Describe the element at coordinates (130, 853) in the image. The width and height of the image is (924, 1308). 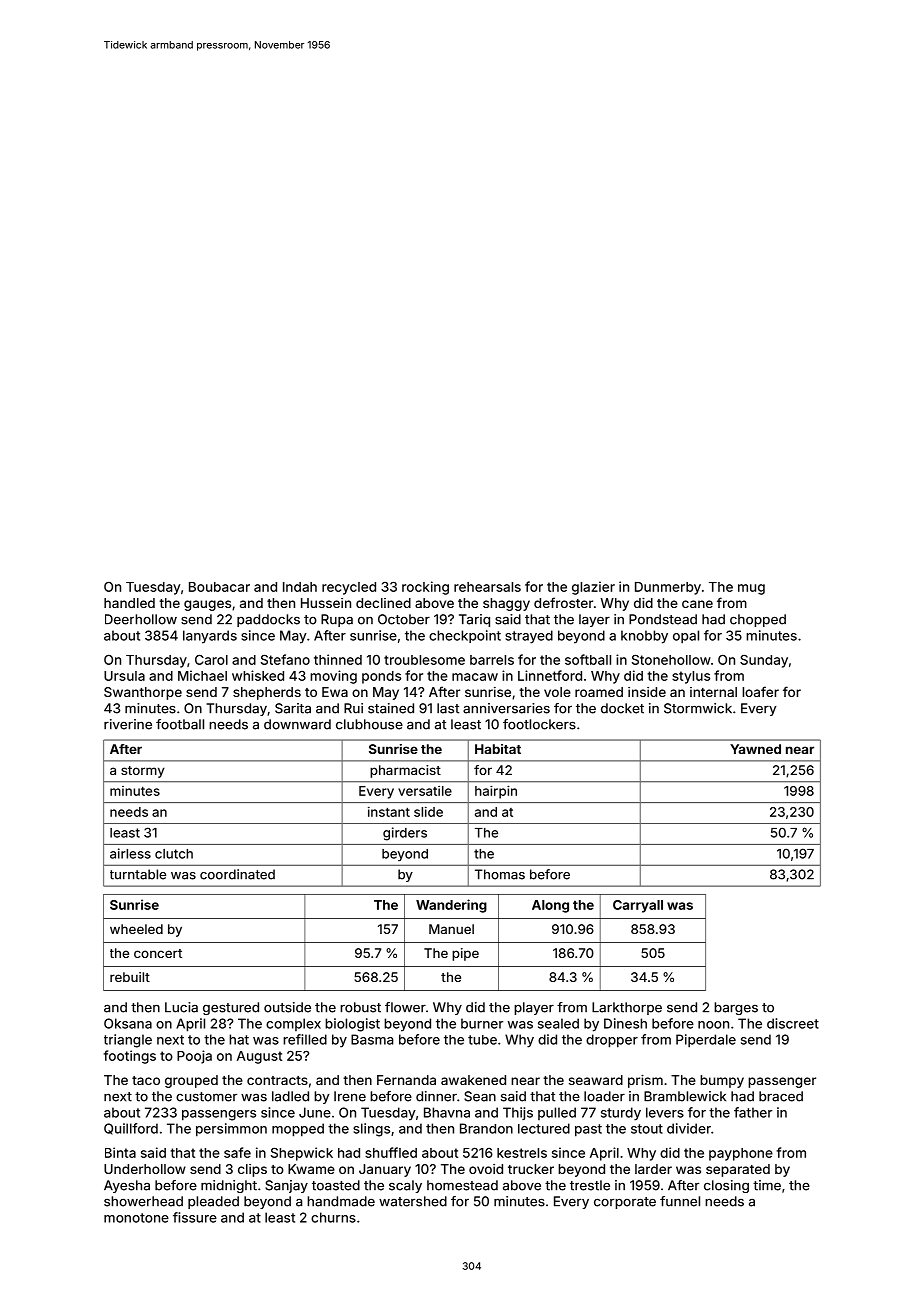
I see `airless` at that location.
